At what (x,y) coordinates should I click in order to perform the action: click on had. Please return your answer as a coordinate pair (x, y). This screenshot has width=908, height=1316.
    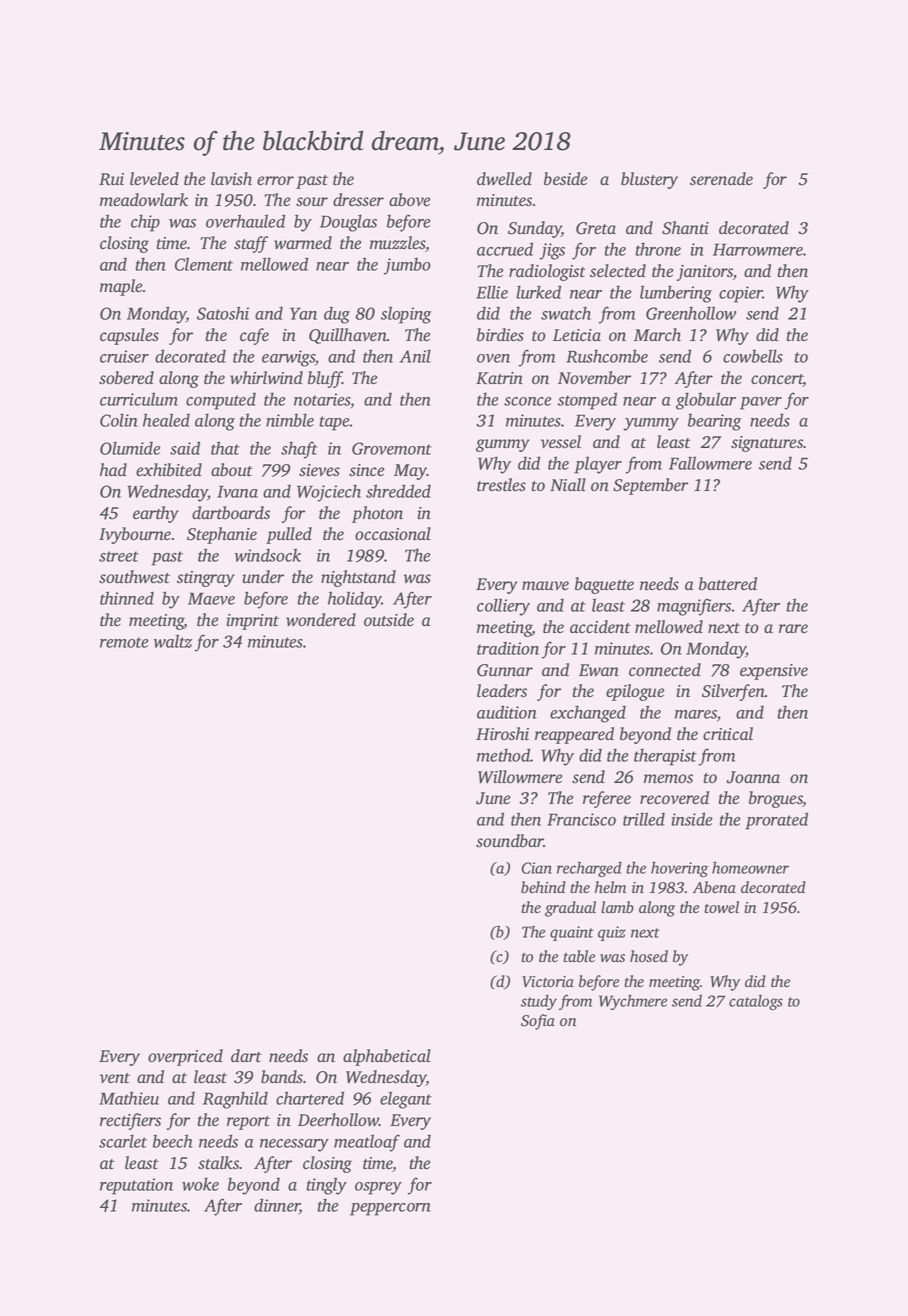
    Looking at the image, I should click on (113, 469).
